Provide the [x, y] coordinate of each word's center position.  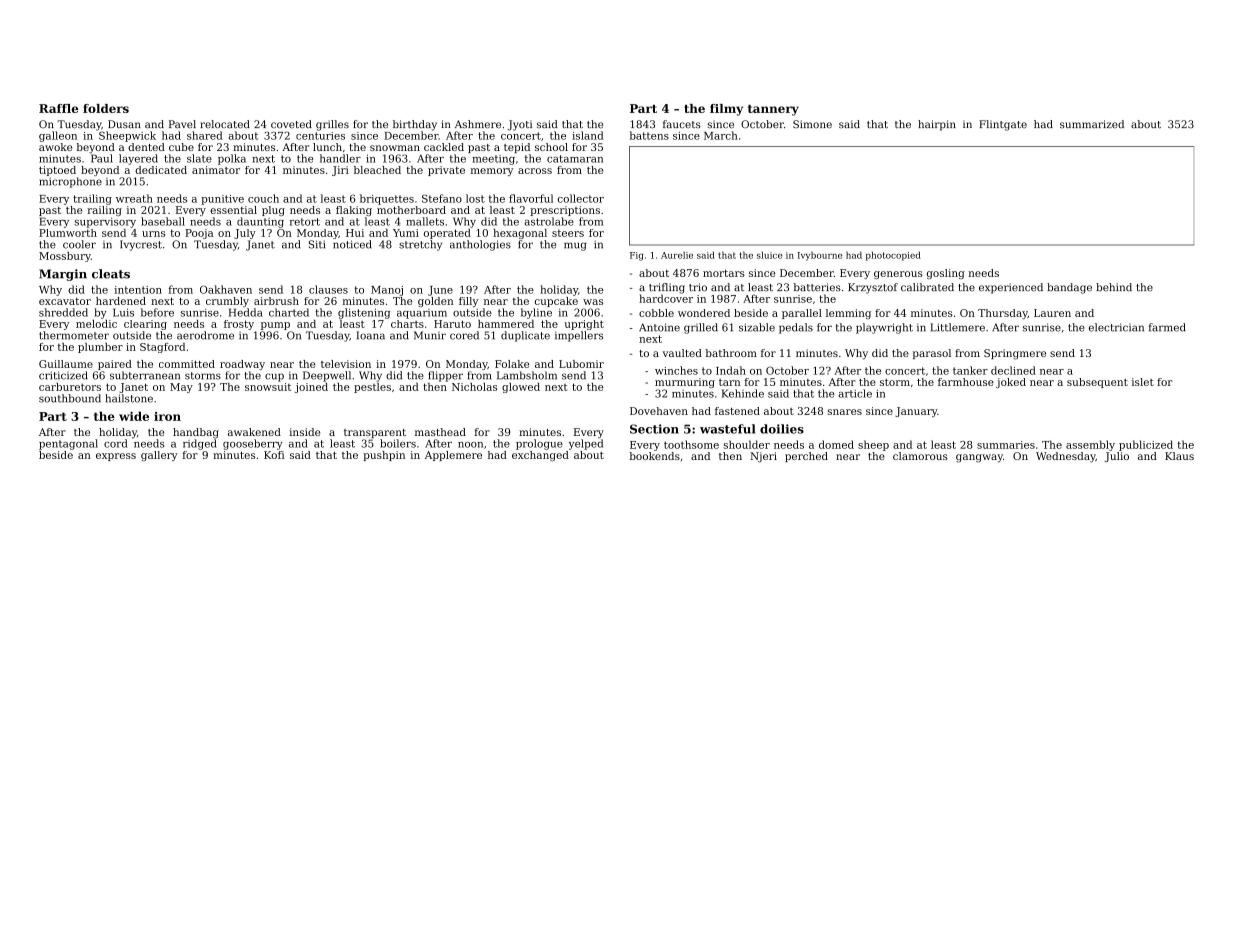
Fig [636, 256]
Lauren [1052, 313]
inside [304, 432]
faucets [682, 124]
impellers [579, 336]
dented [146, 147]
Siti [317, 244]
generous [898, 275]
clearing [145, 325]
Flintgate [1003, 125]
